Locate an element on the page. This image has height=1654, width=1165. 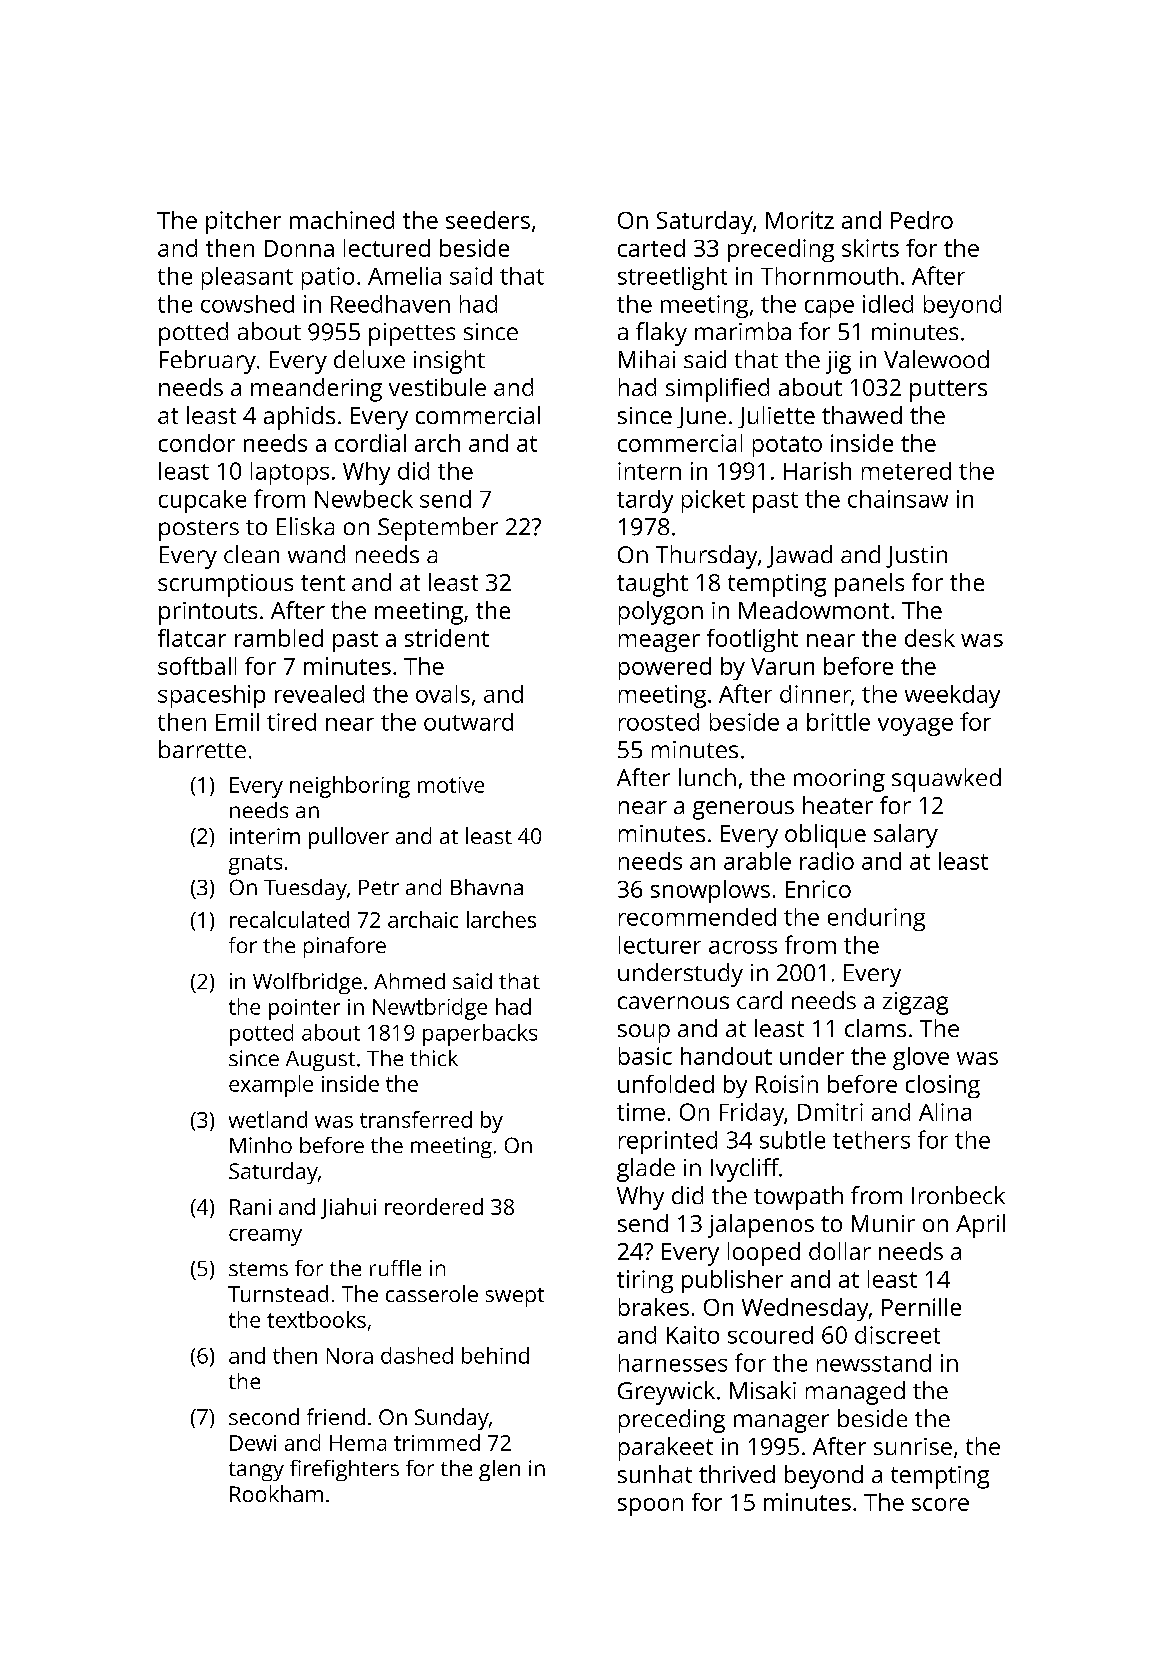
cape is located at coordinates (829, 309).
